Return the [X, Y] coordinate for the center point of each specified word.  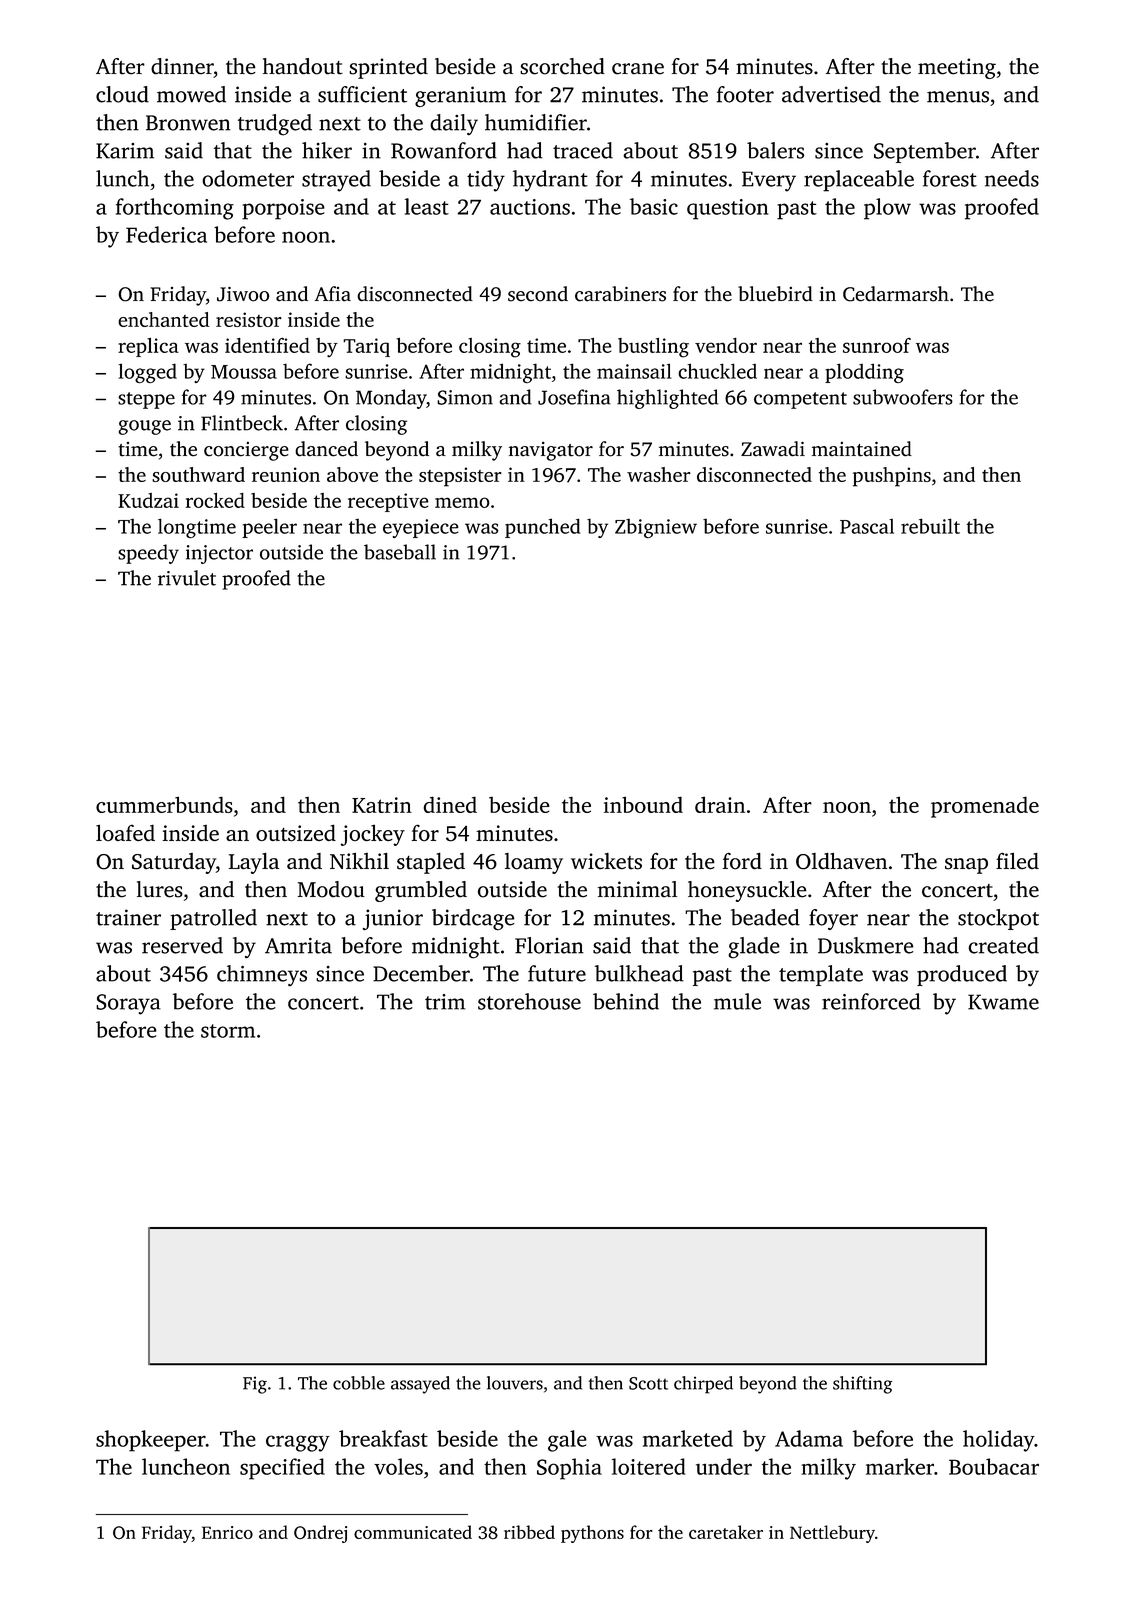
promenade [985, 807]
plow [887, 209]
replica [148, 347]
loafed [125, 833]
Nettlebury [832, 1534]
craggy [298, 1443]
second [538, 294]
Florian [549, 945]
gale [567, 1441]
